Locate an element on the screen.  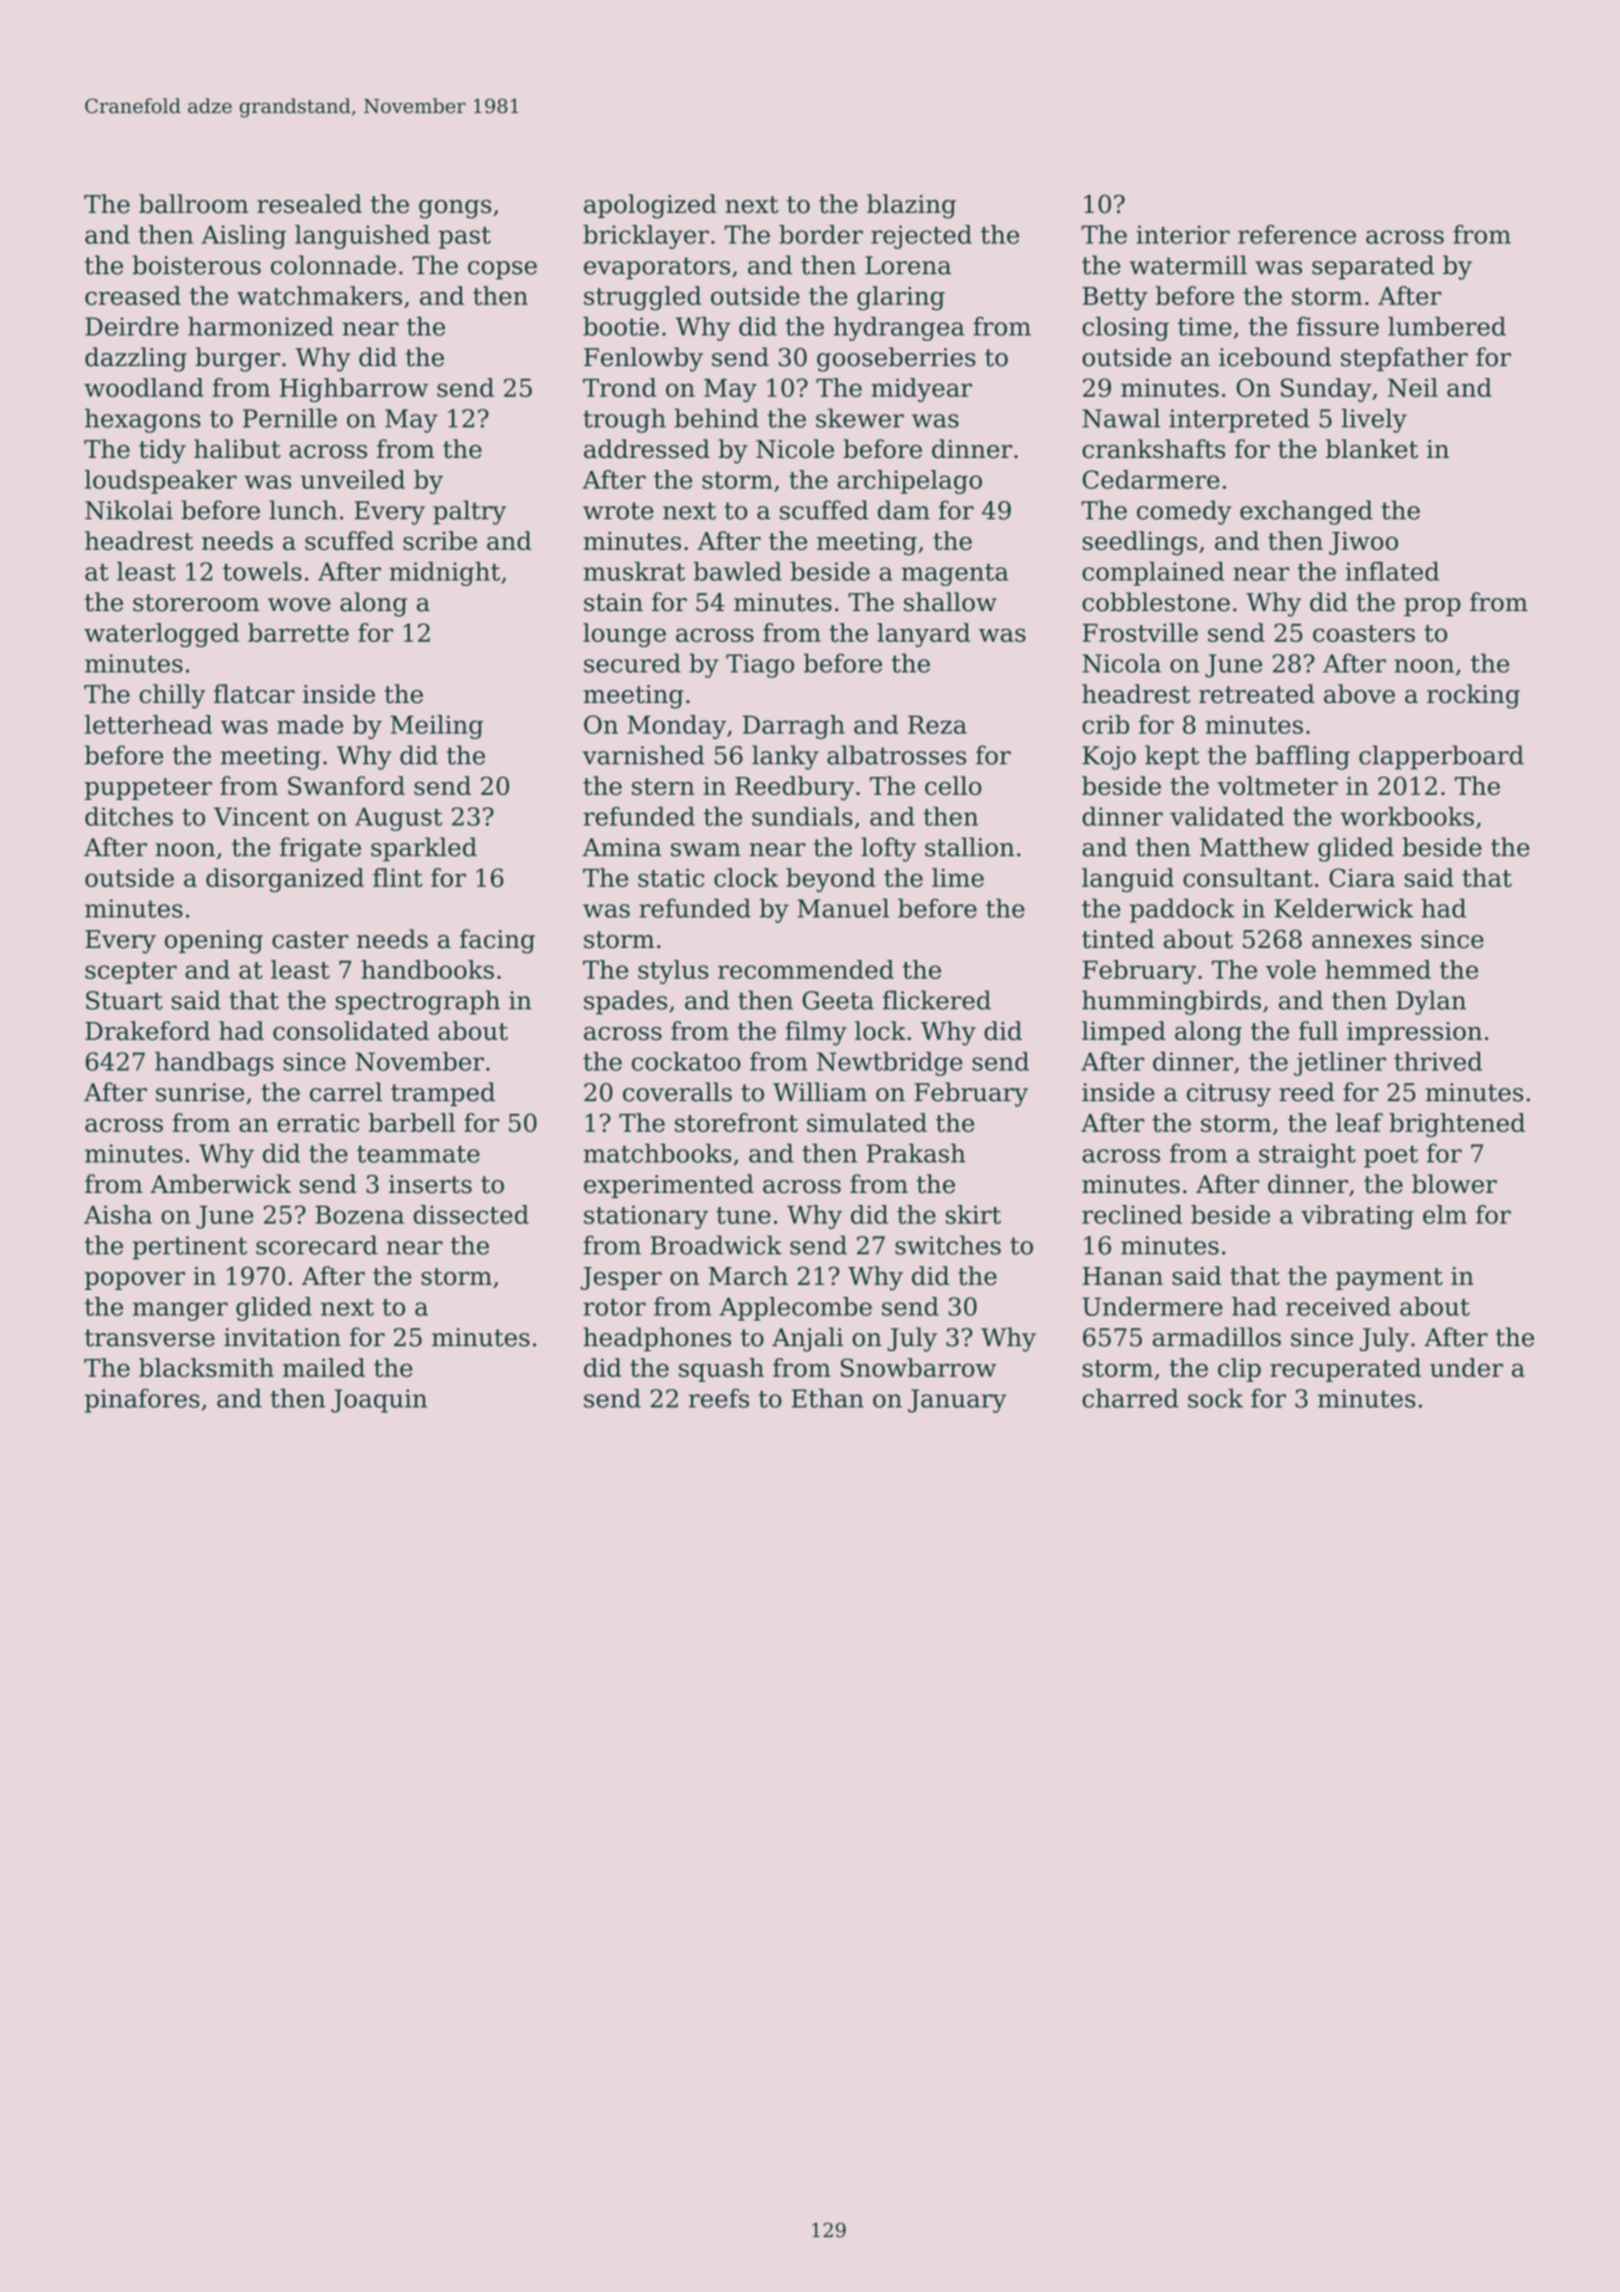
consultant is located at coordinates (1248, 877).
